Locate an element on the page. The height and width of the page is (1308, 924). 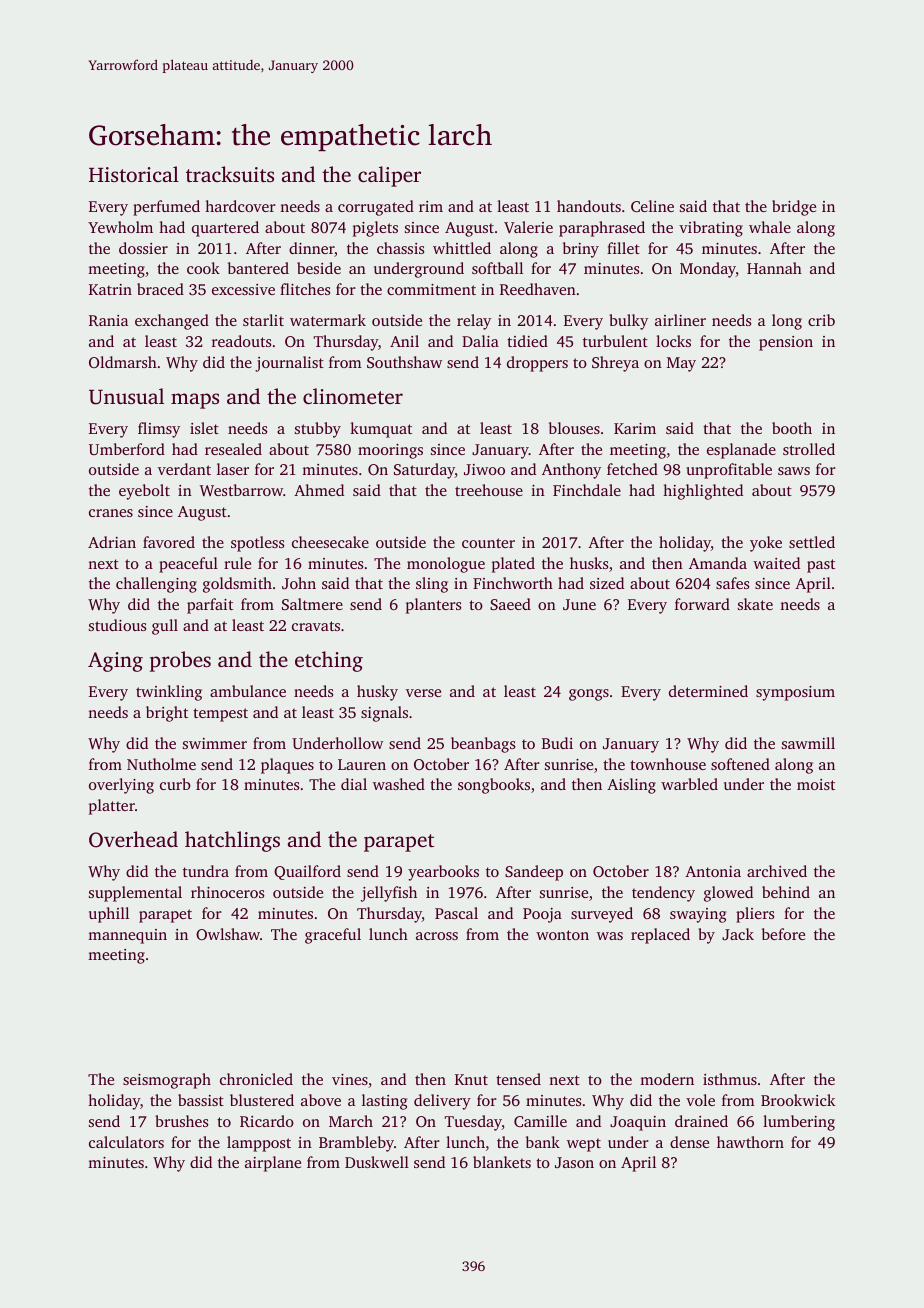
Owlshaw is located at coordinates (228, 934).
